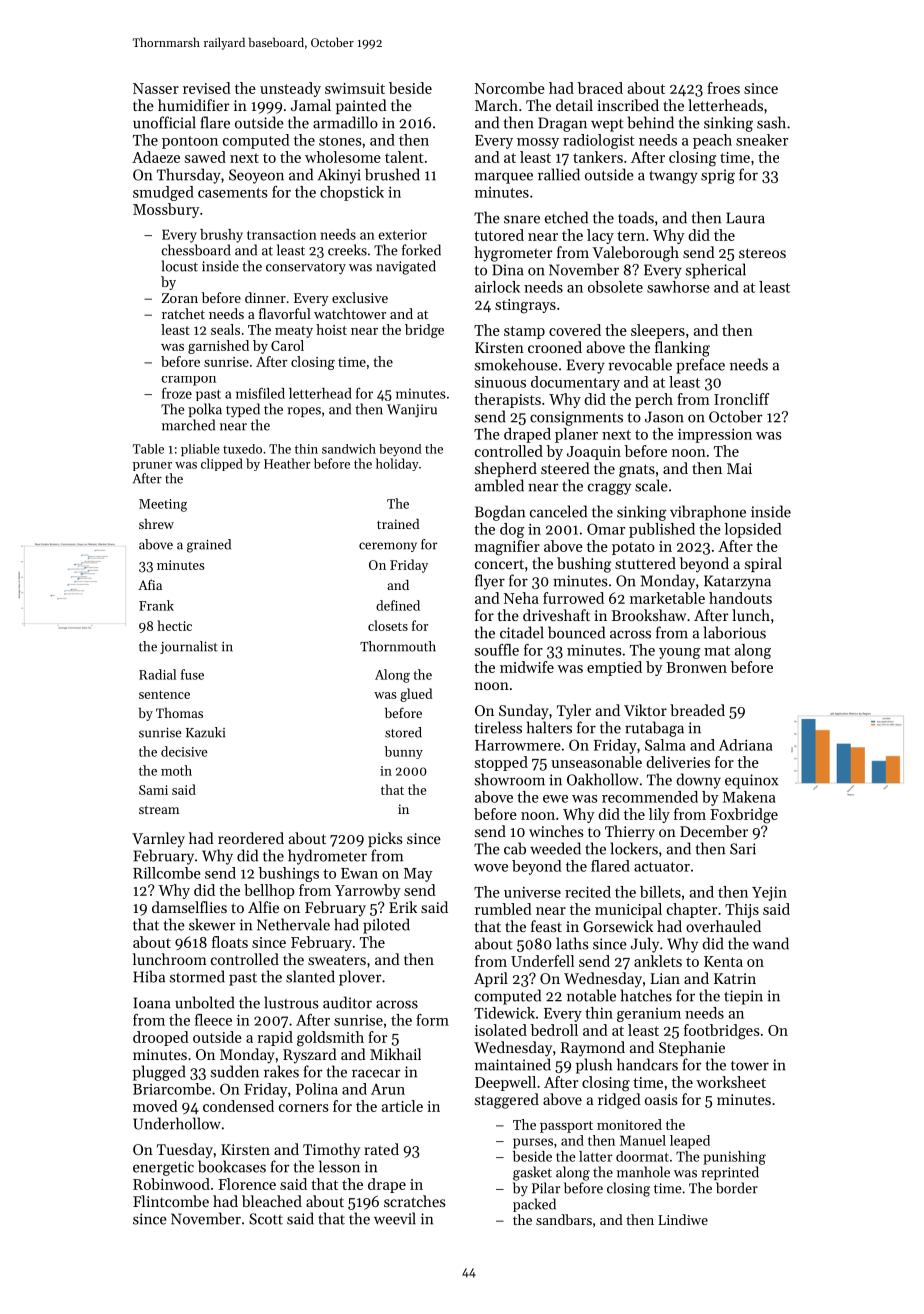 This image has height=1314, width=924. Describe the element at coordinates (741, 399) in the image. I see `Ironcliff` at that location.
